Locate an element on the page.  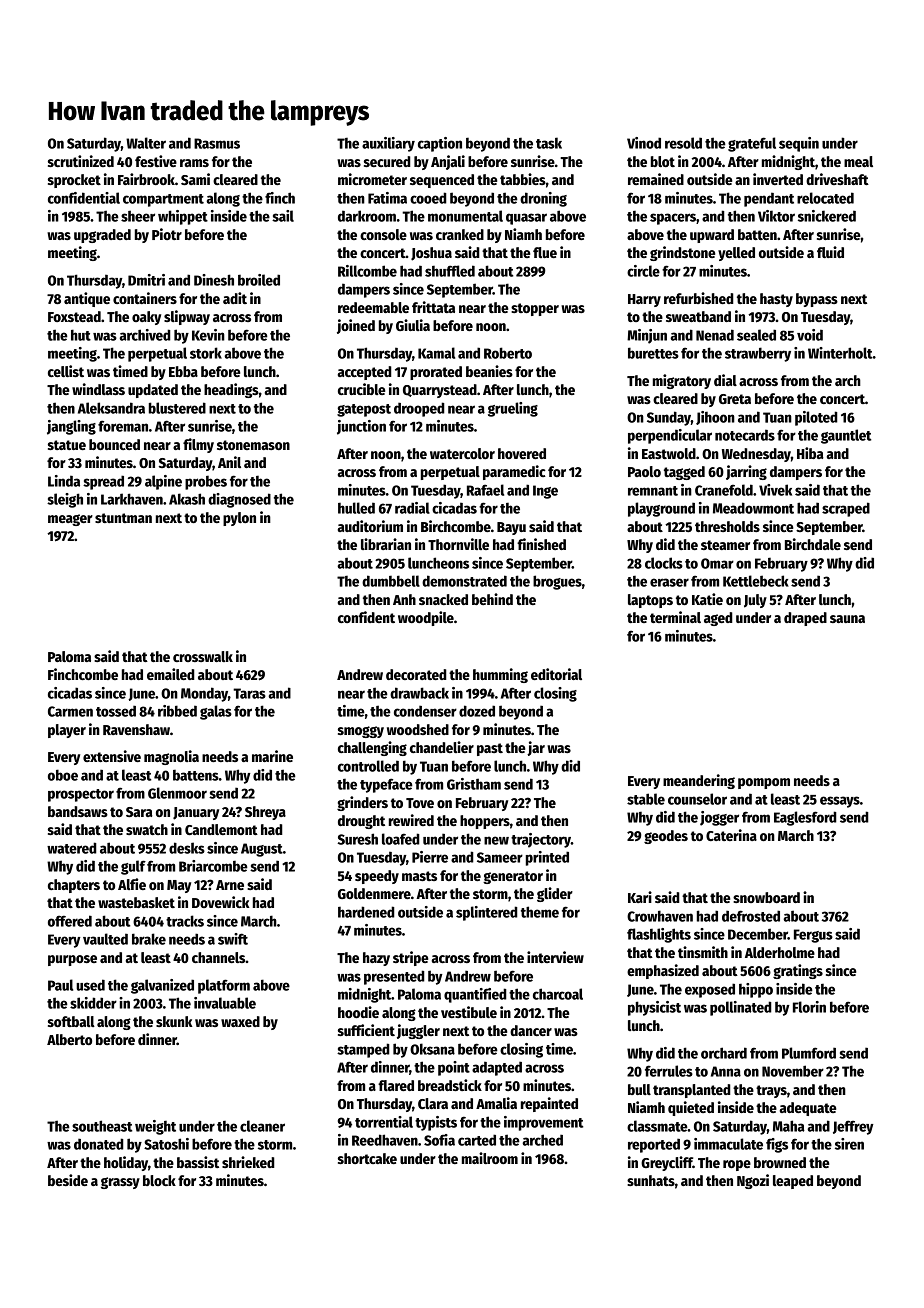
micrometer is located at coordinates (372, 179).
